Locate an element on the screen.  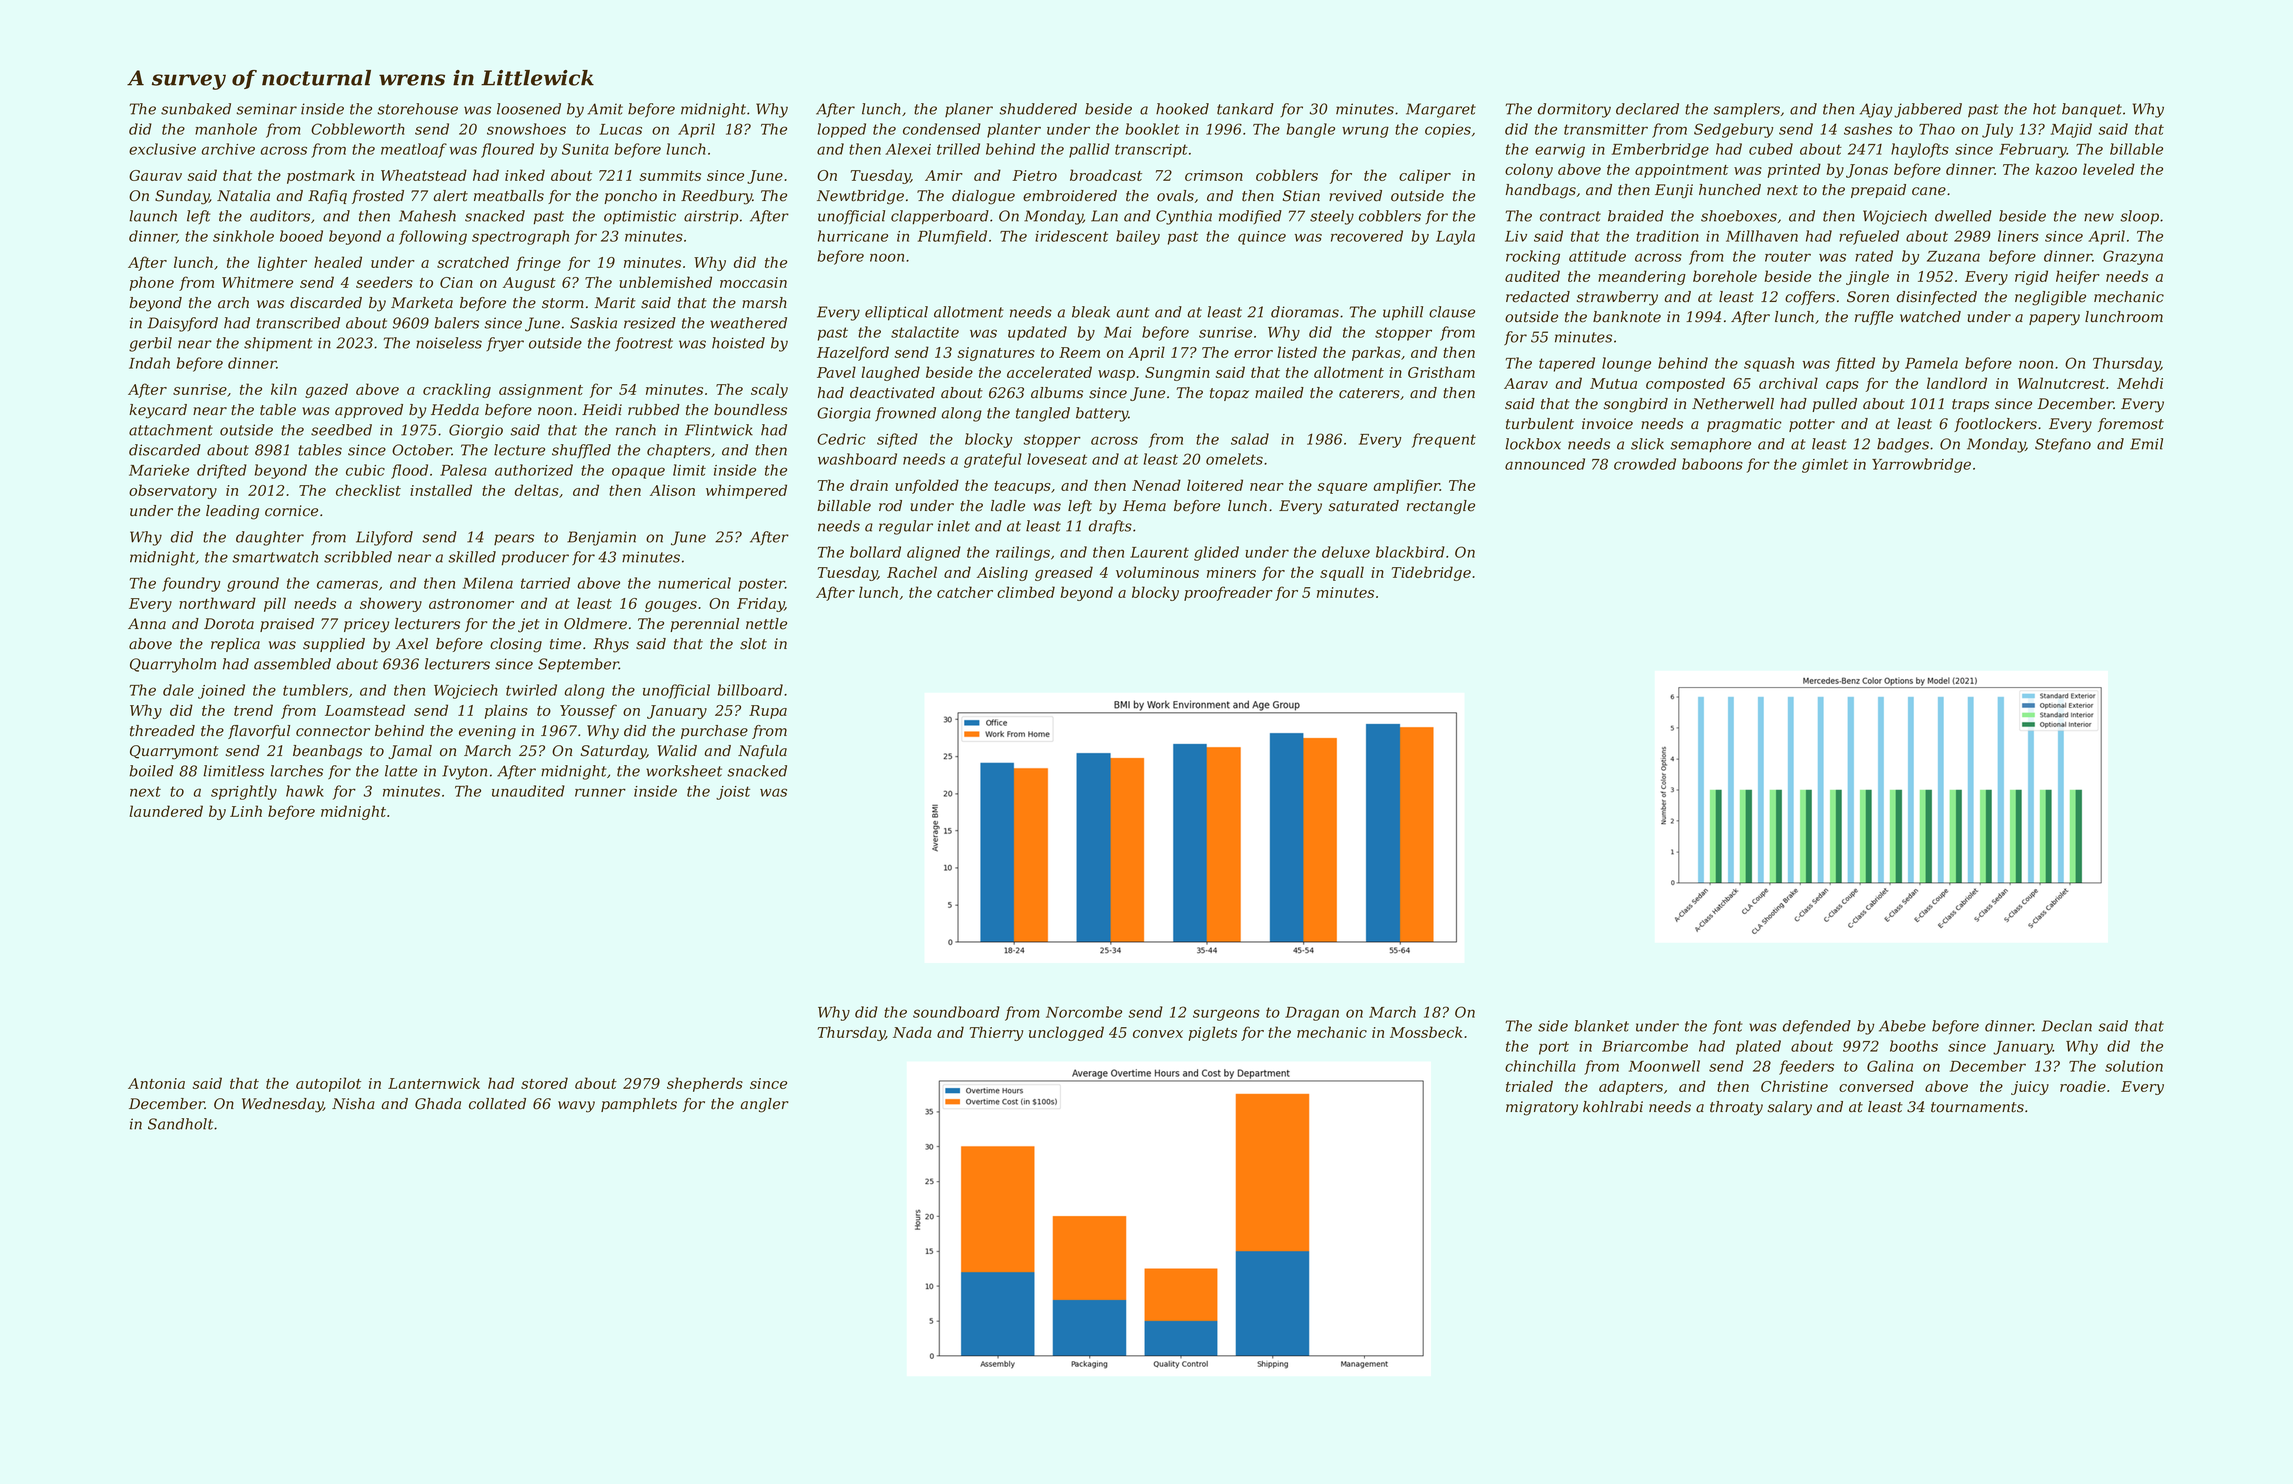
Antonia is located at coordinates (156, 1083).
